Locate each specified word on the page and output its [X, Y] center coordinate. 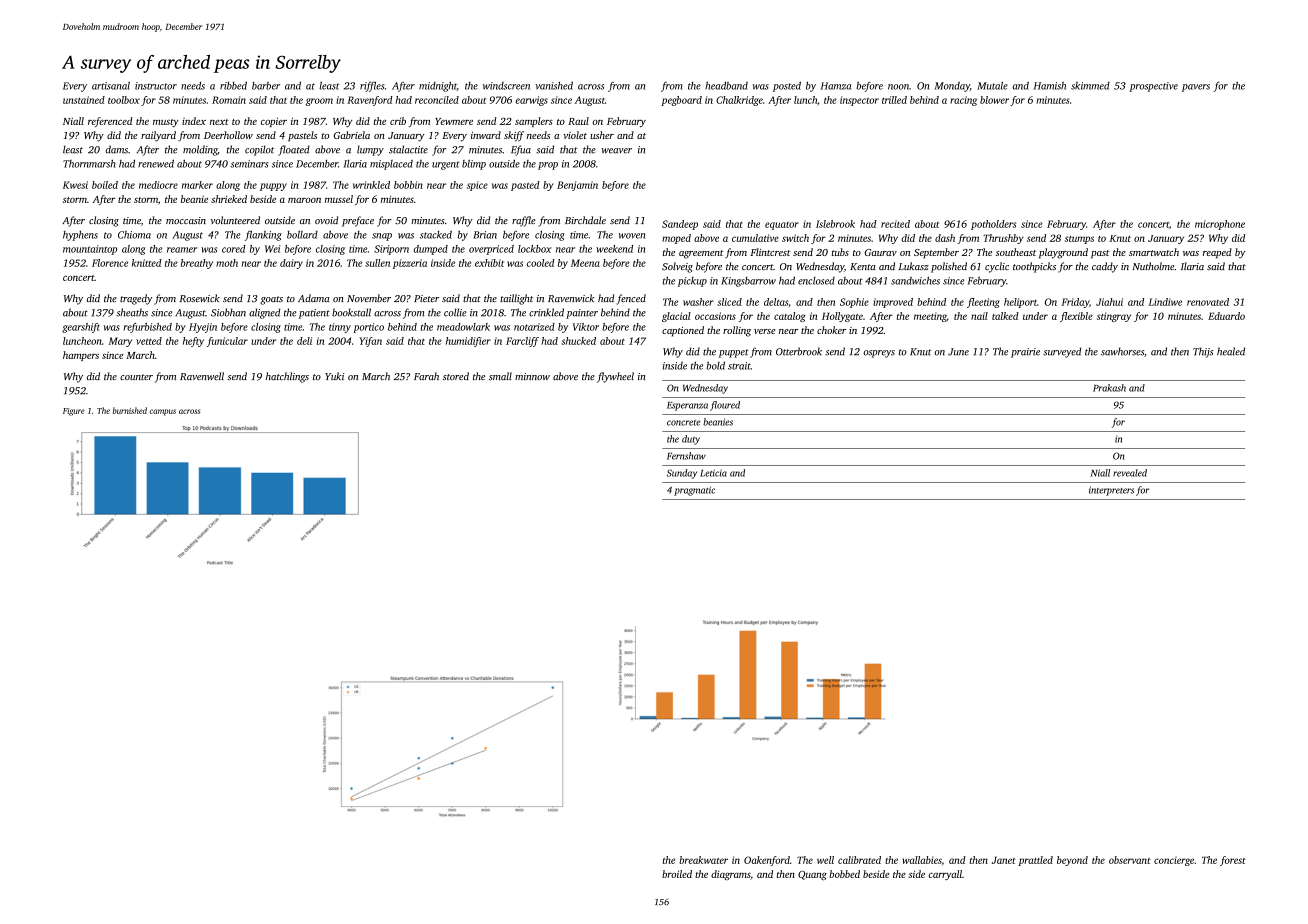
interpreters [1111, 491]
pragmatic [694, 491]
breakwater [703, 860]
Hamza [836, 86]
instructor [156, 86]
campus [163, 412]
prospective [1153, 87]
